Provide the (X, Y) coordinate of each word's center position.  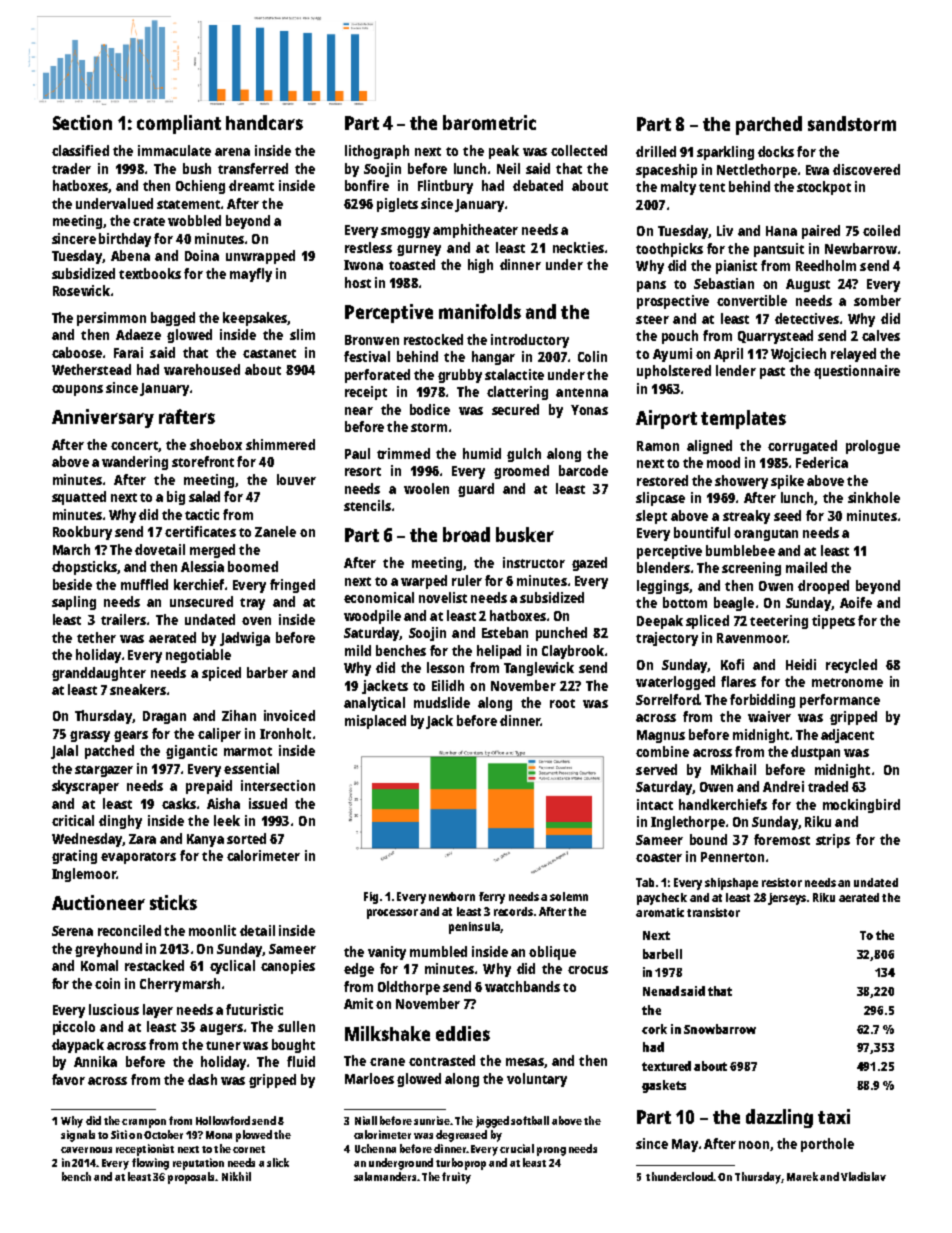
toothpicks (669, 250)
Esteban (505, 632)
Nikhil (236, 1176)
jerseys (787, 899)
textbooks (150, 273)
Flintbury (445, 187)
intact (655, 804)
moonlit (212, 930)
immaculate (174, 150)
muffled (144, 584)
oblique (552, 953)
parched (769, 125)
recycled (851, 666)
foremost (782, 839)
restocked (433, 339)
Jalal (64, 752)
